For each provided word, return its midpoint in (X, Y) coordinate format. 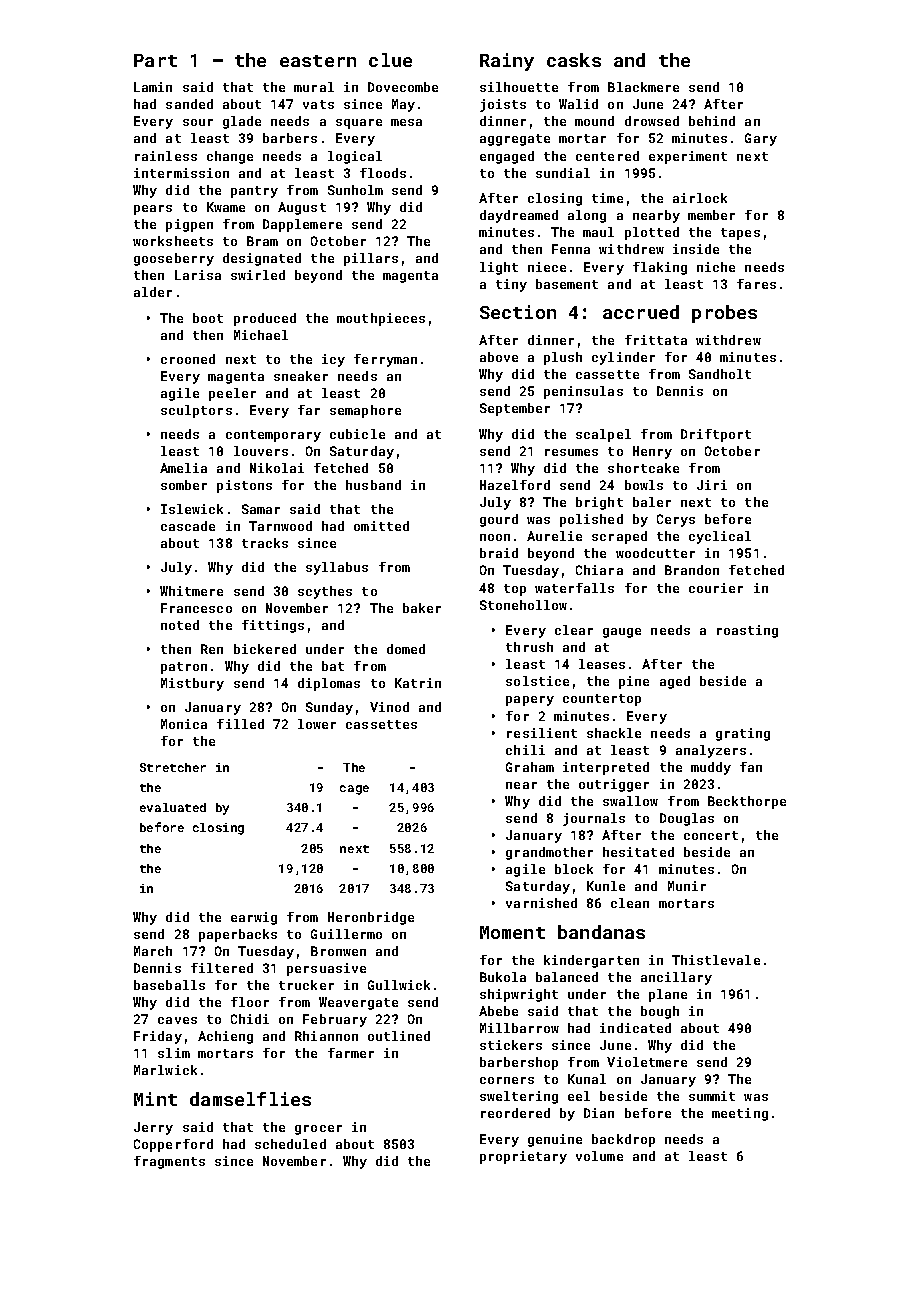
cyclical (720, 537)
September (515, 409)
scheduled (290, 1144)
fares (756, 284)
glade (242, 122)
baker (422, 608)
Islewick (192, 509)
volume (599, 1156)
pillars (371, 259)
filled (240, 724)
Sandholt (720, 374)
